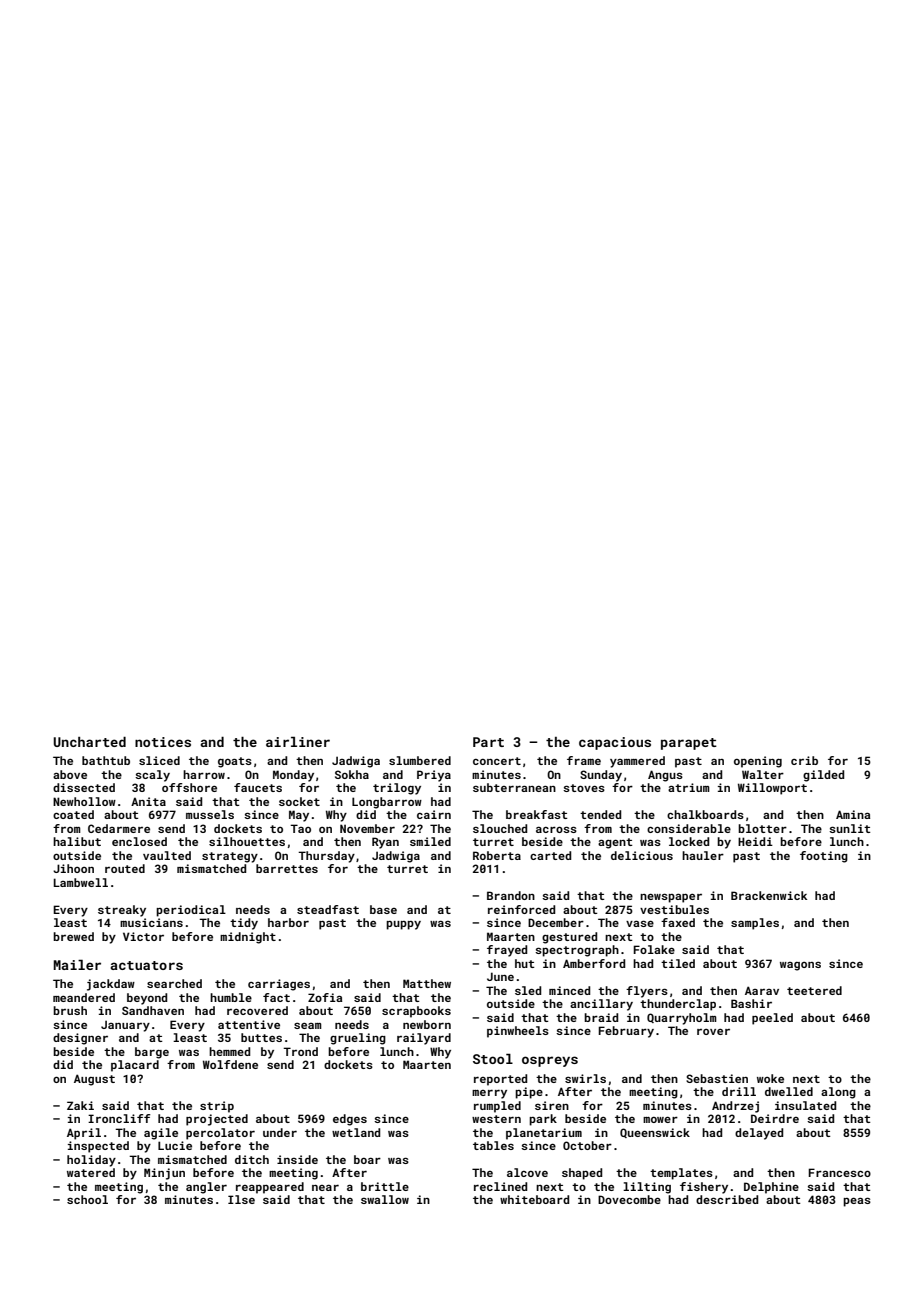  Describe the element at coordinates (397, 789) in the page. I see `trilogy` at that location.
